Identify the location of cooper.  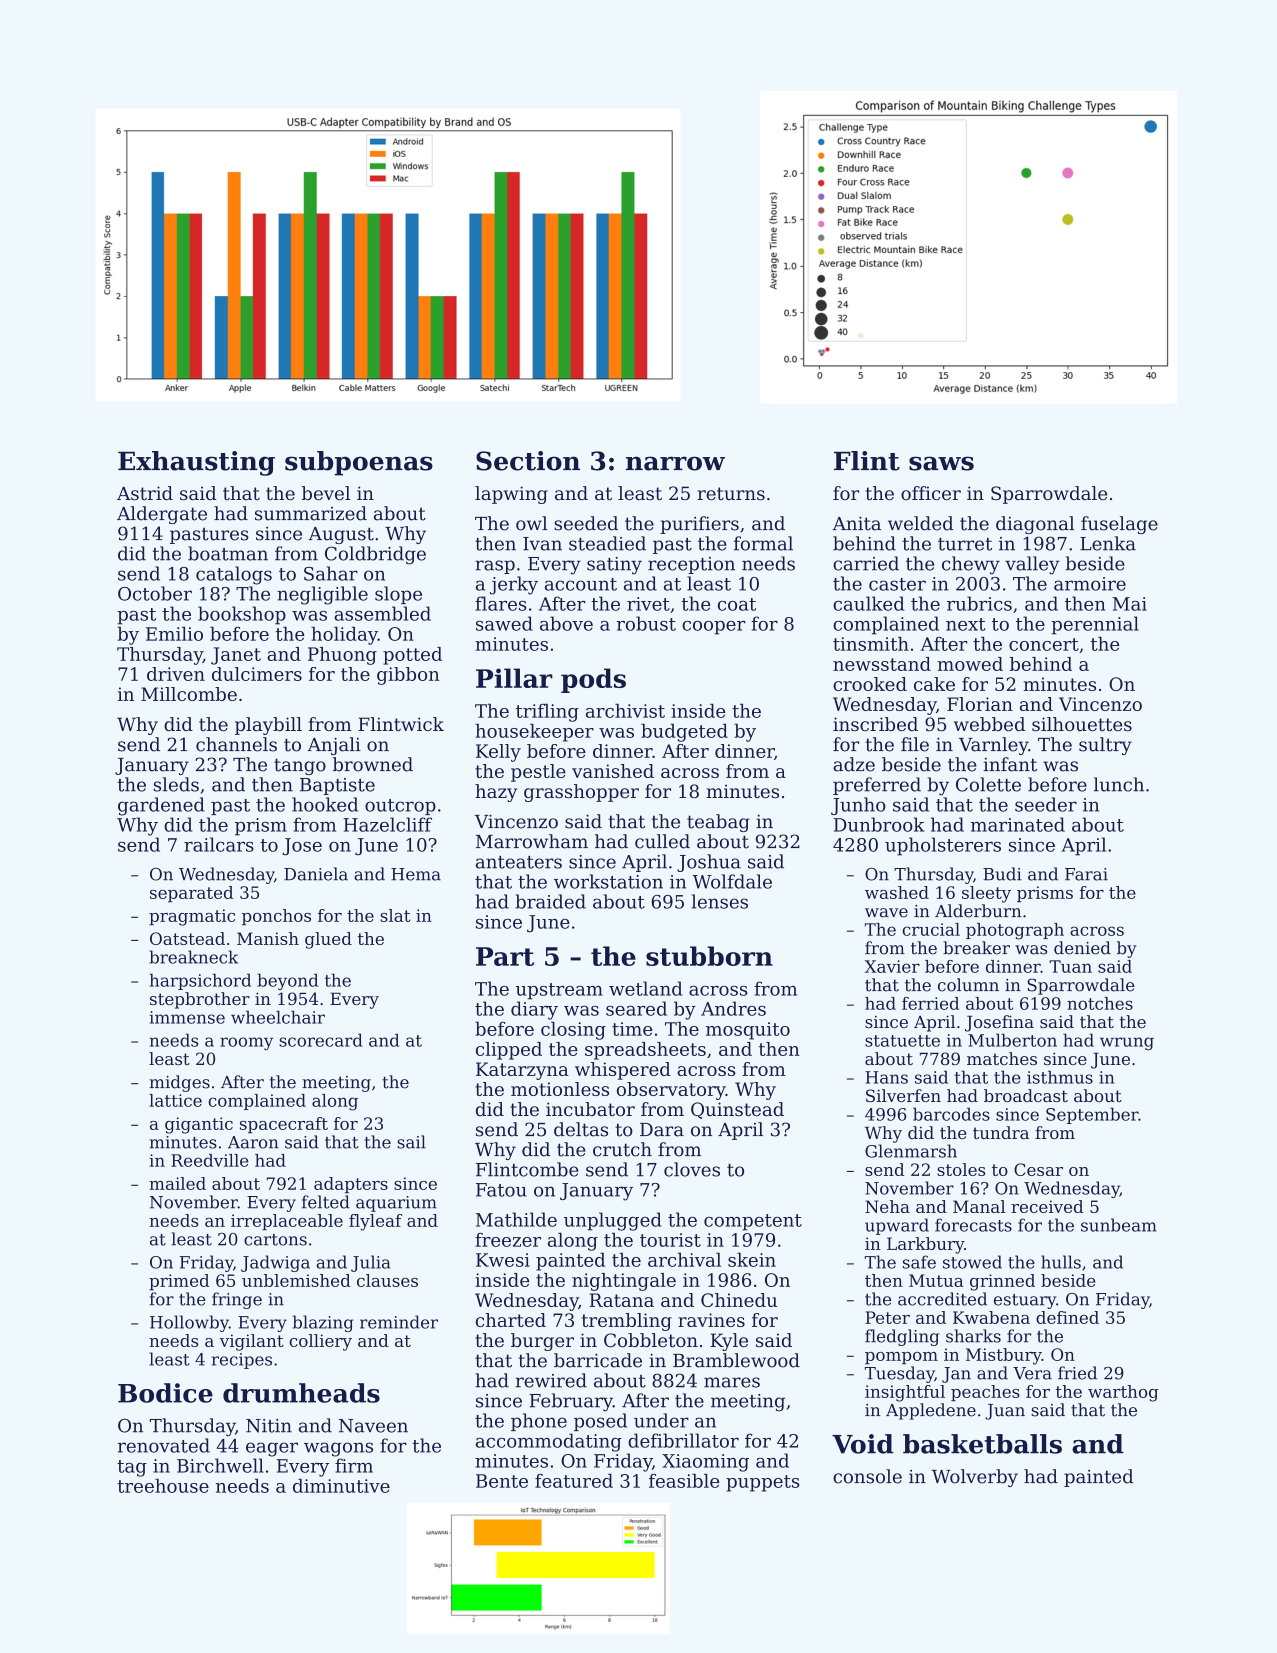
(713, 628).
